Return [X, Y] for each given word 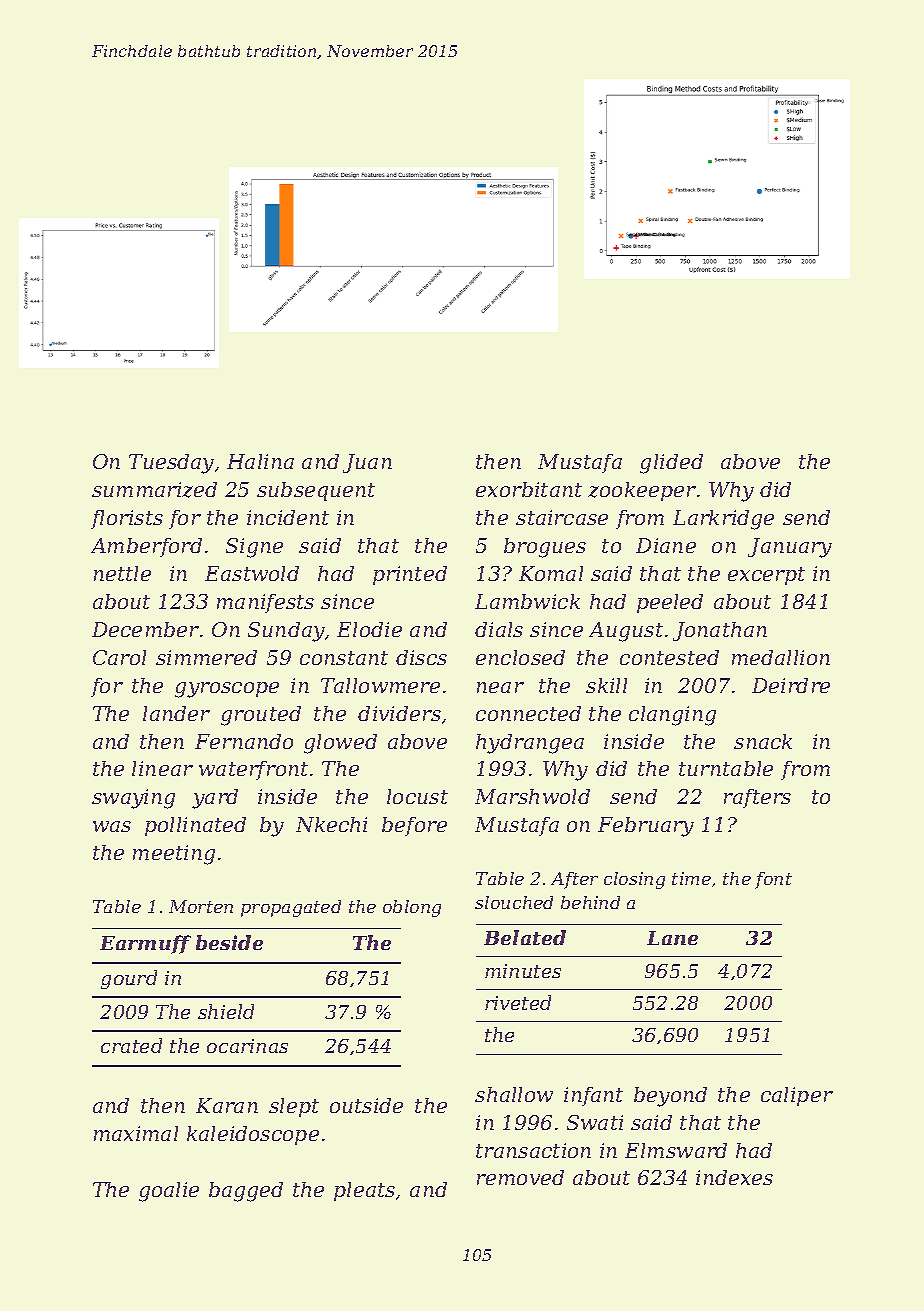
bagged [246, 1192]
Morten [201, 906]
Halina [260, 461]
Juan [367, 463]
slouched [514, 902]
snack [763, 741]
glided [671, 464]
